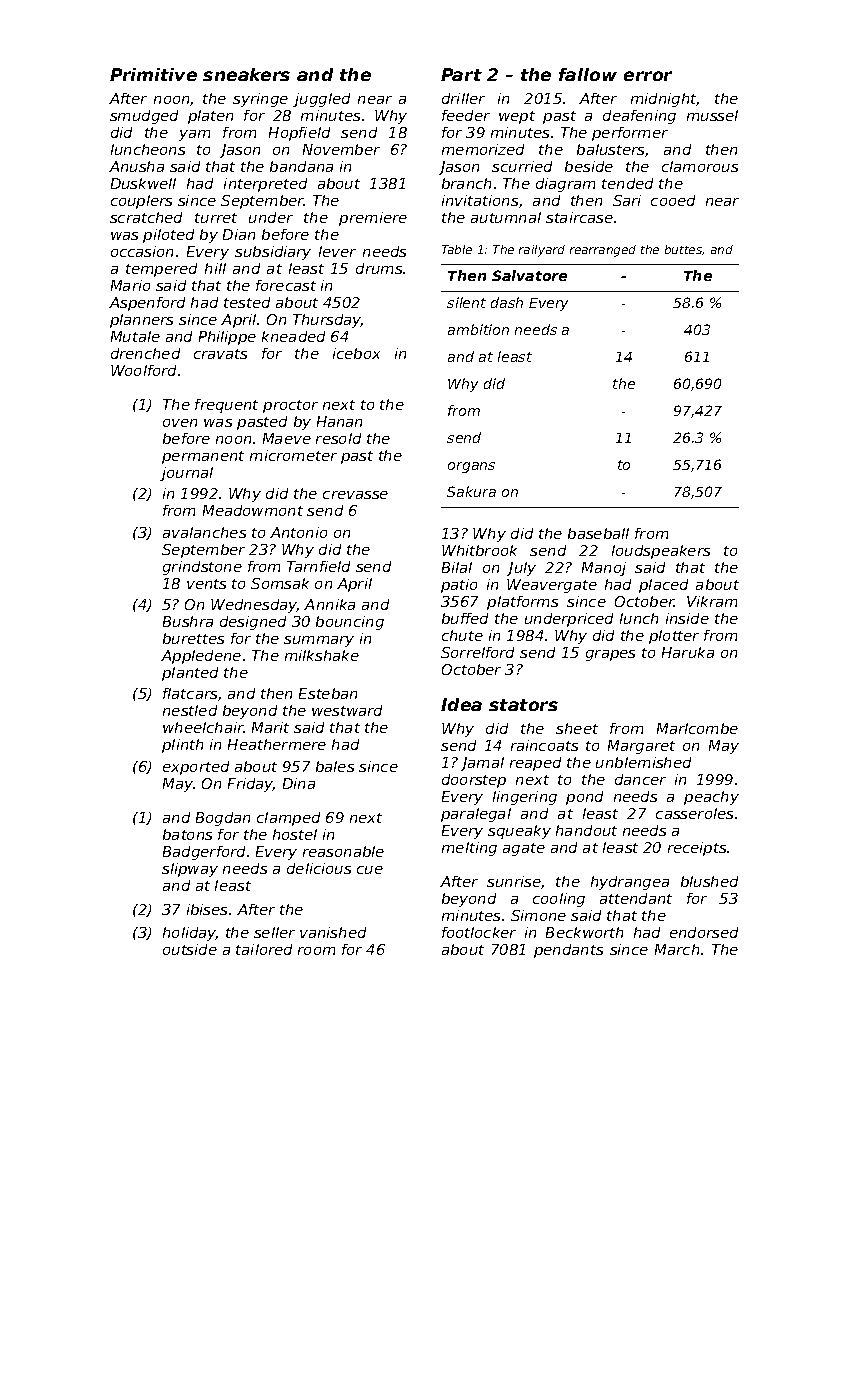  What do you see at coordinates (471, 491) in the document?
I see `Sakura` at bounding box center [471, 491].
